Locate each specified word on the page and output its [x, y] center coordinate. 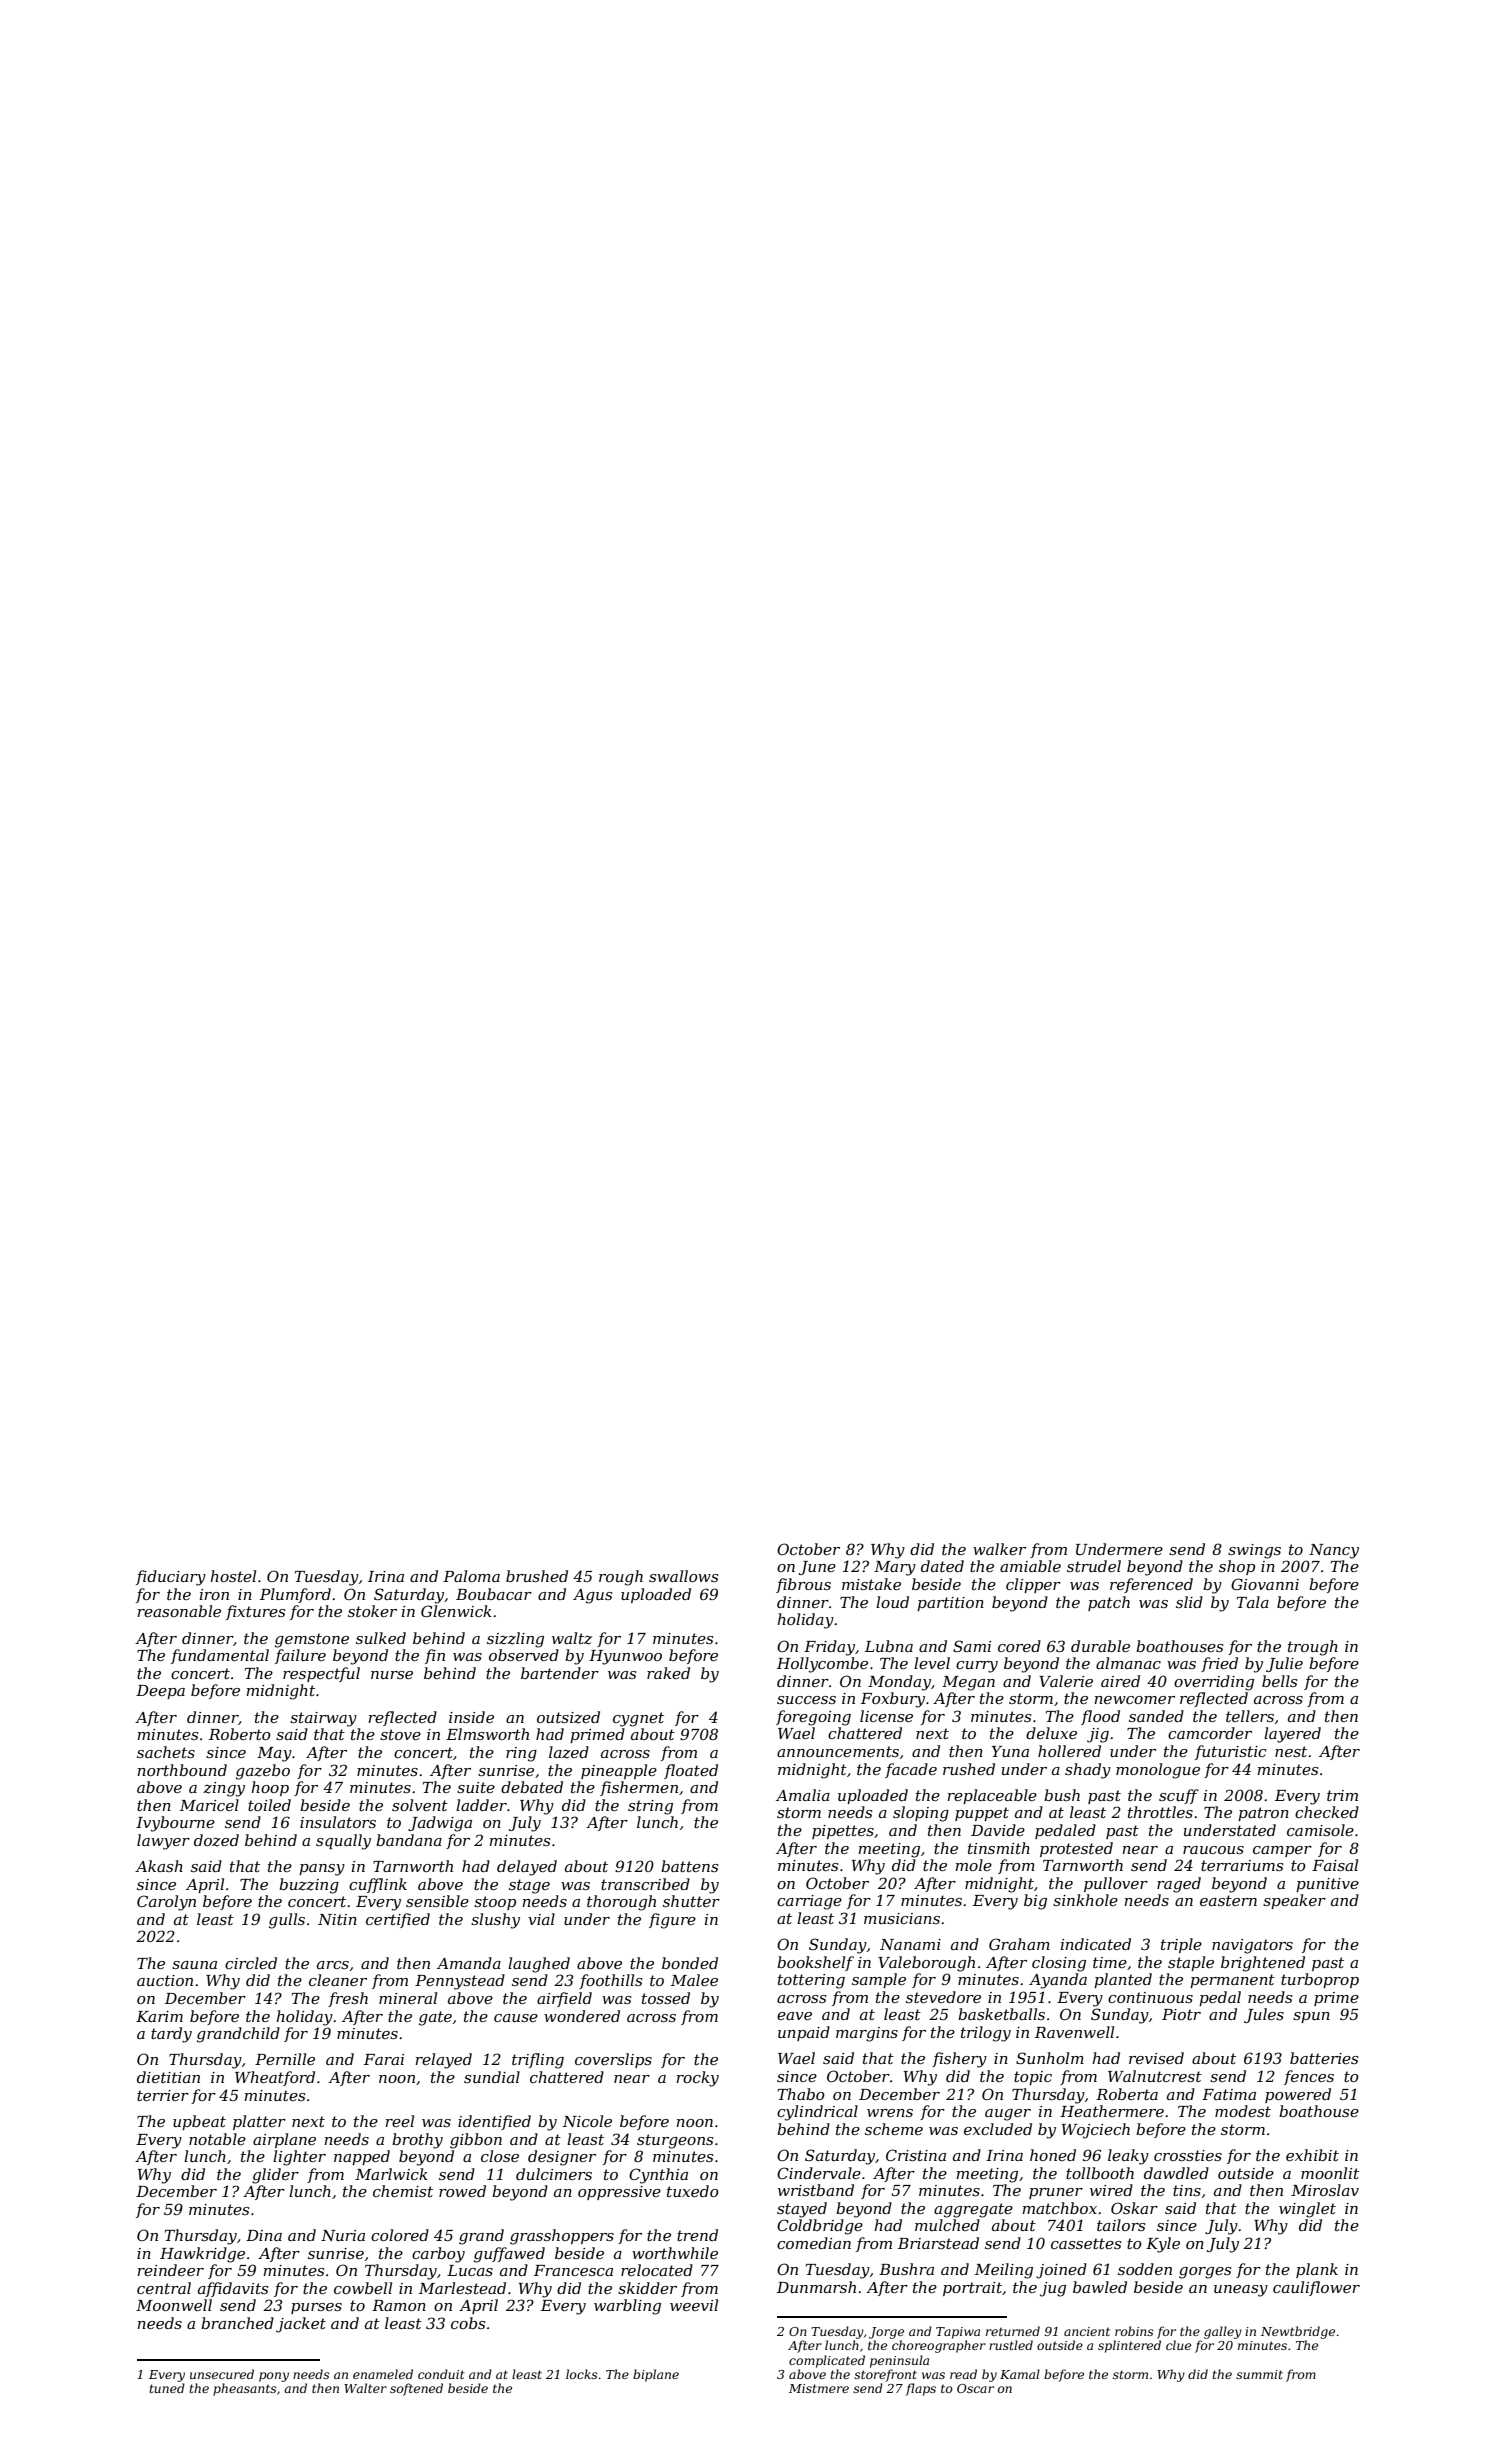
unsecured [222, 2374]
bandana [409, 1840]
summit [1259, 2374]
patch [1109, 1603]
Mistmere [819, 2388]
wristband [816, 2190]
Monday [899, 1683]
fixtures [255, 1612]
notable [217, 2139]
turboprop [1320, 1980]
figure [672, 1921]
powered [1298, 2095]
